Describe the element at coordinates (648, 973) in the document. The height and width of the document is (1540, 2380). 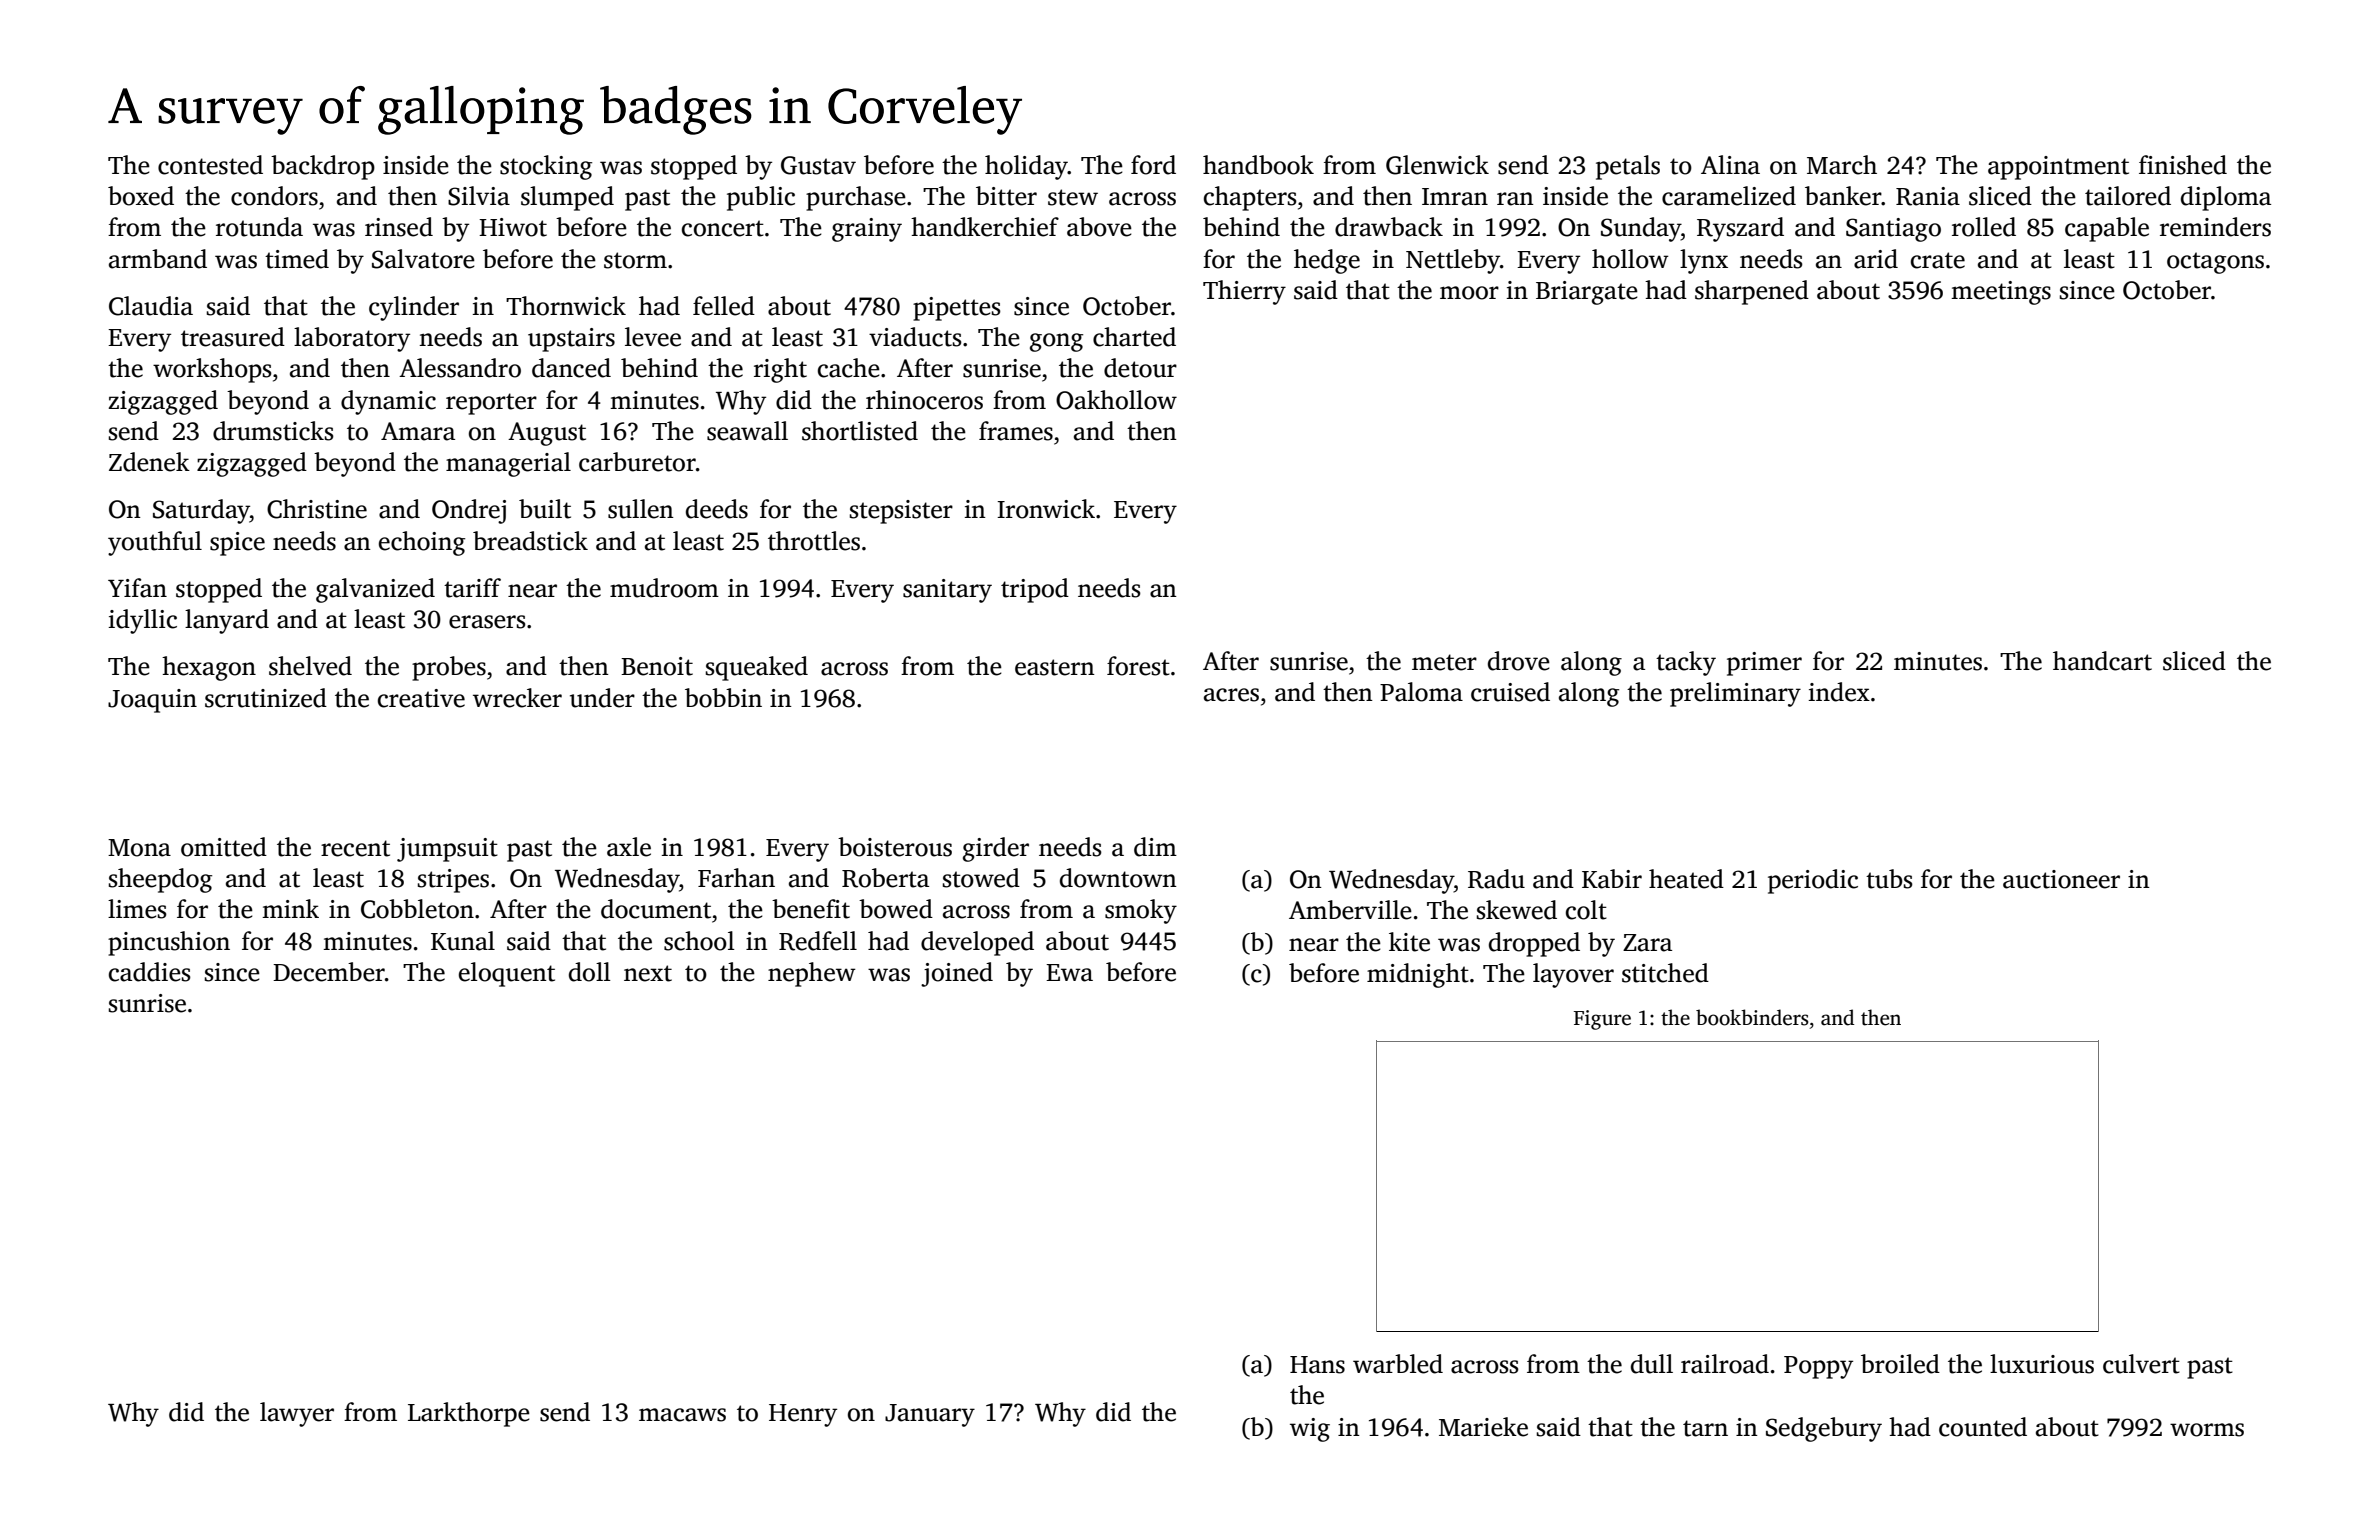
I see `next` at that location.
